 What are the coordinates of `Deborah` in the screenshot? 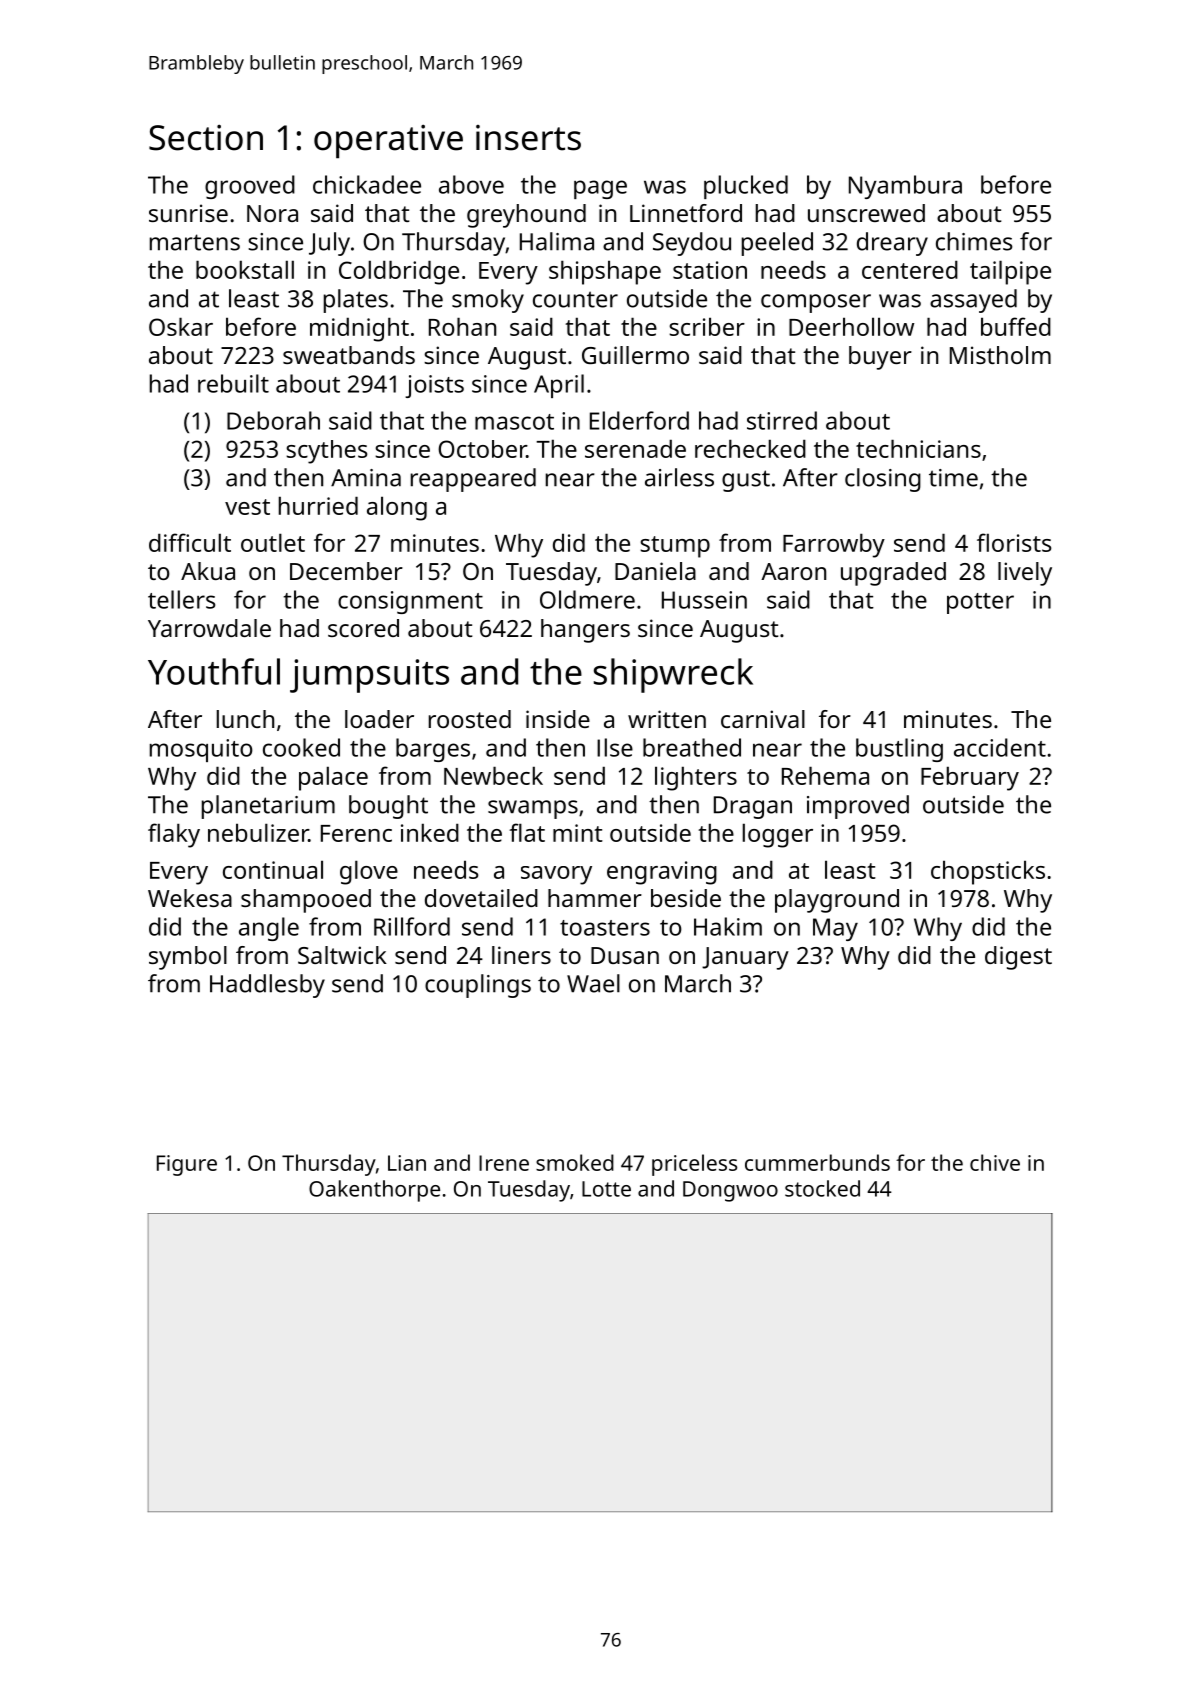 It's located at (273, 420).
